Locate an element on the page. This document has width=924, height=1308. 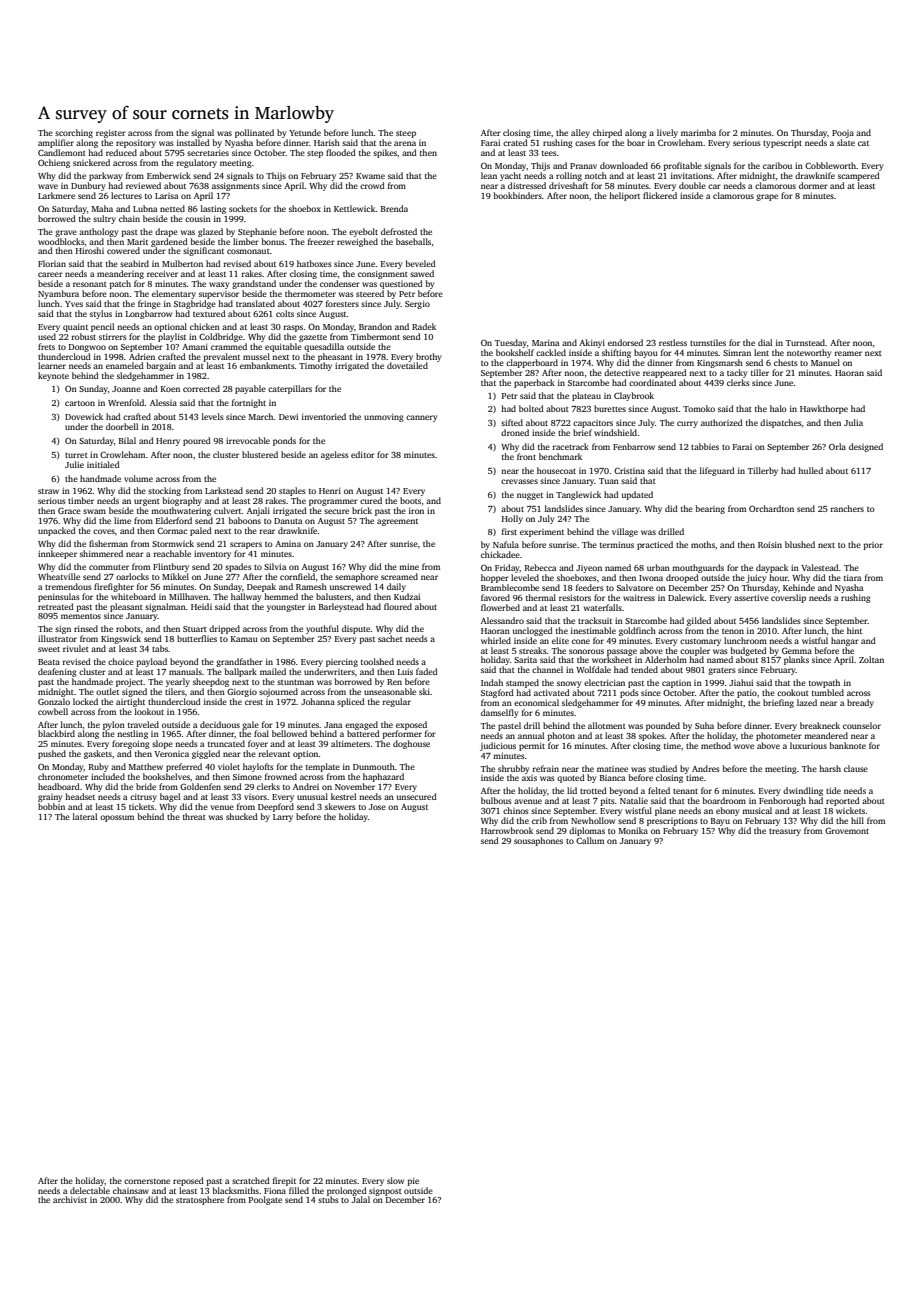
gardened is located at coordinates (169, 242).
